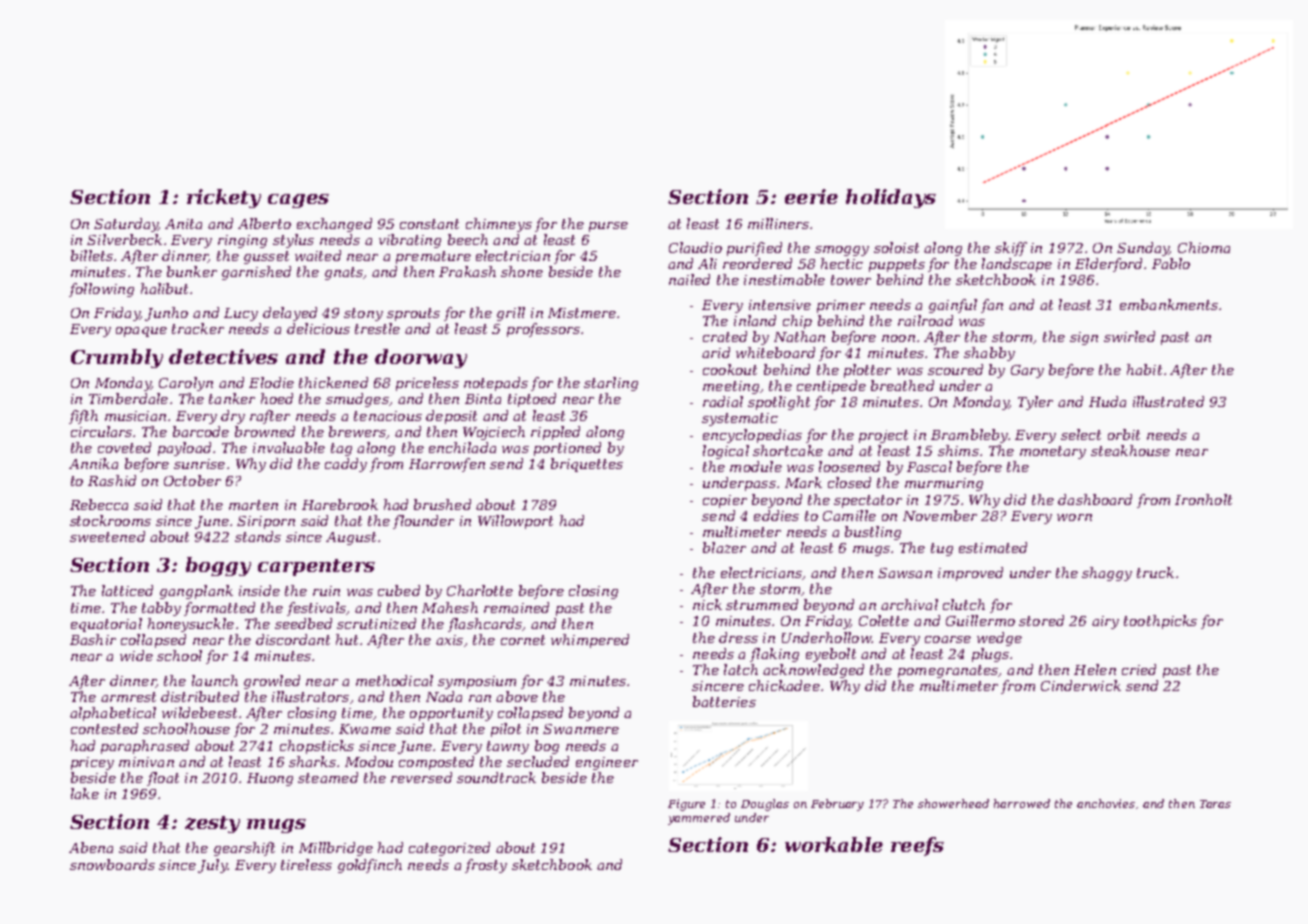 This screenshot has height=924, width=1308. Describe the element at coordinates (1168, 401) in the screenshot. I see `illustrated` at that location.
